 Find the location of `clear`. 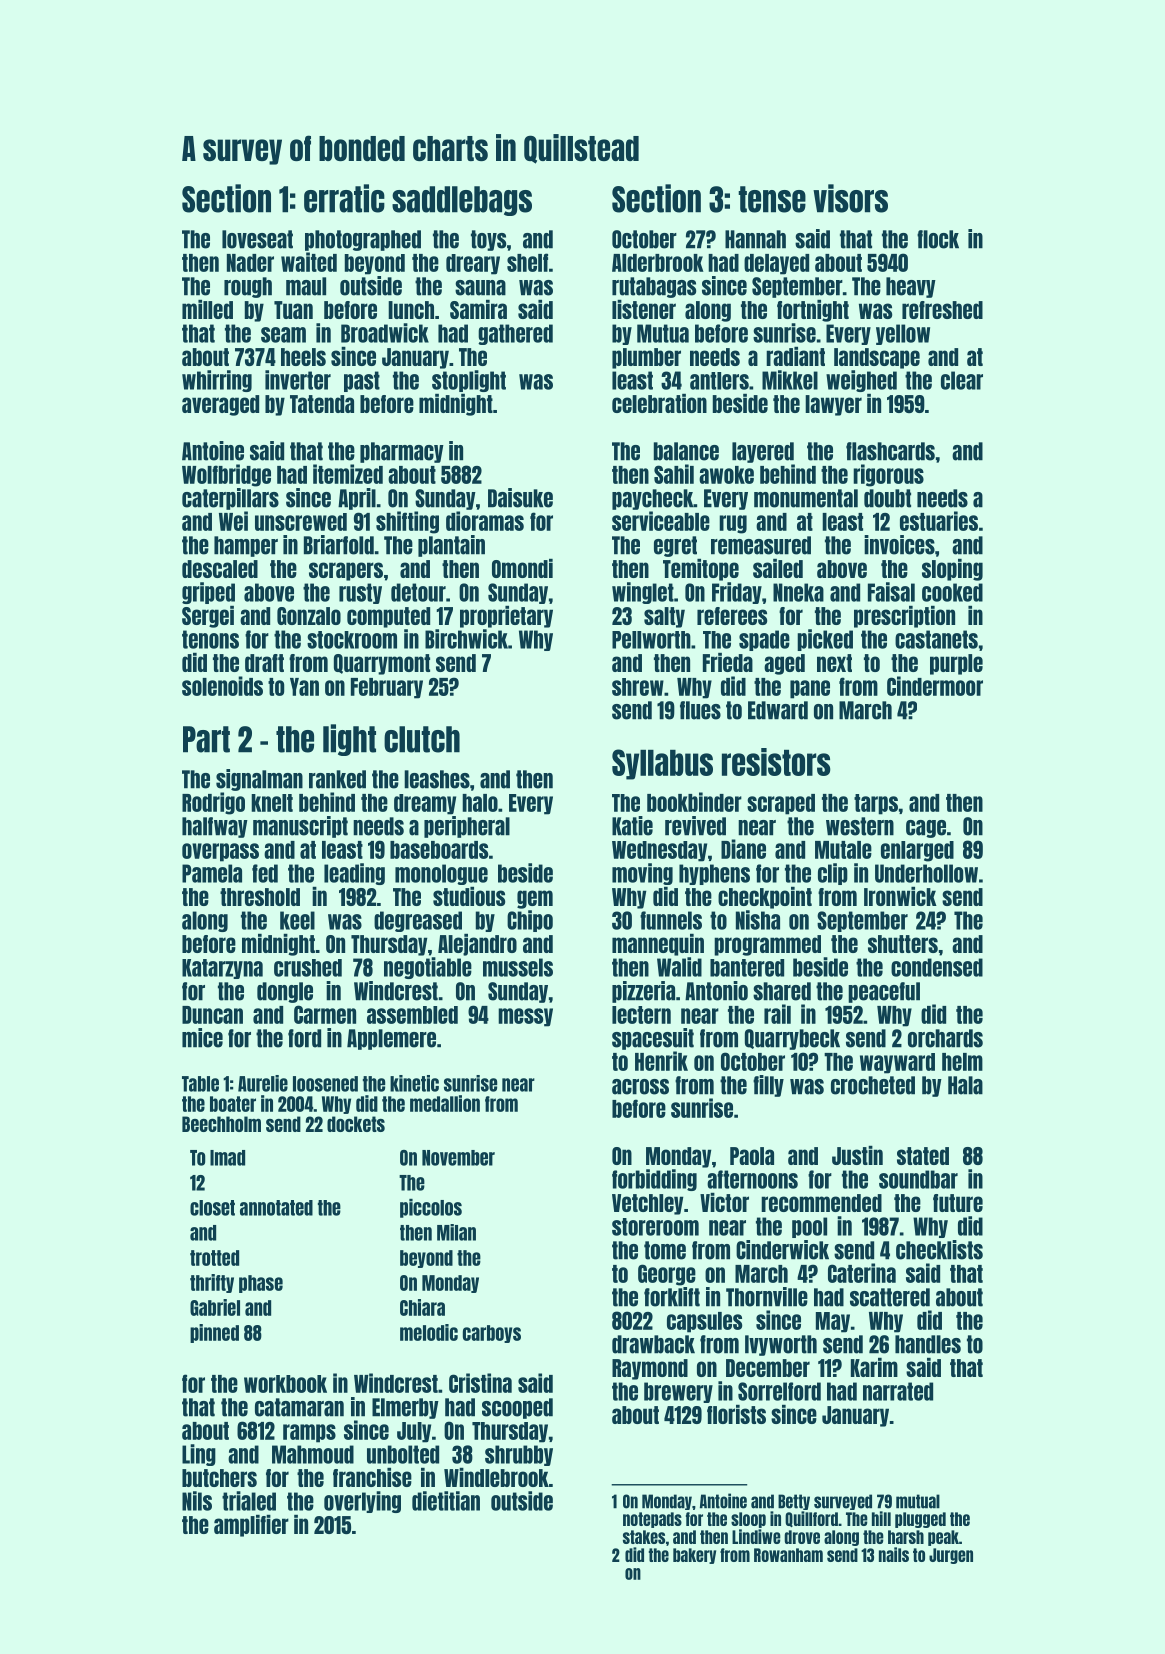

clear is located at coordinates (962, 380).
